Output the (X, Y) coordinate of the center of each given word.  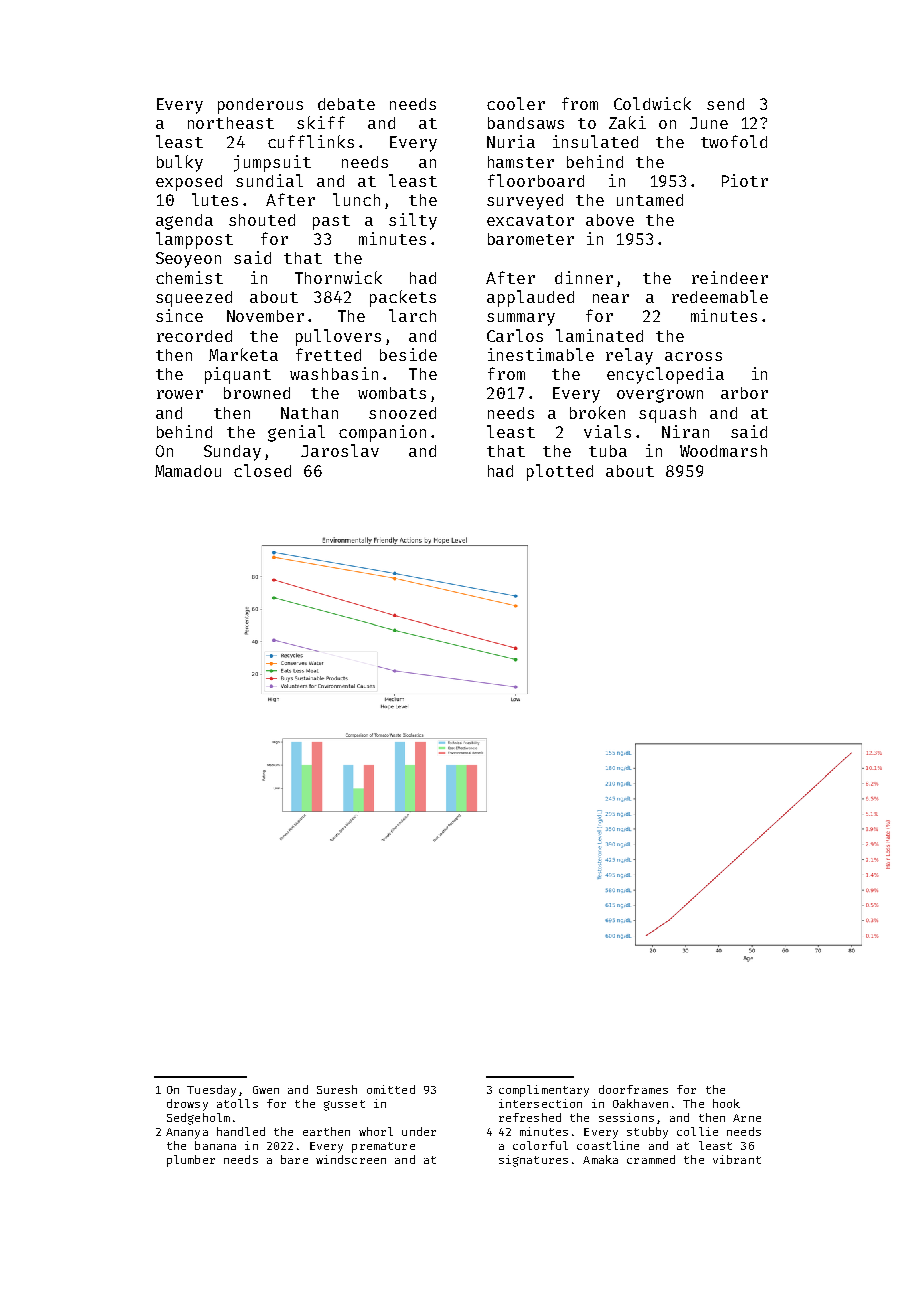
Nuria (511, 141)
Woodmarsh (723, 451)
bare (294, 1159)
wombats (392, 393)
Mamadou (188, 471)
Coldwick (652, 103)
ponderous (260, 106)
